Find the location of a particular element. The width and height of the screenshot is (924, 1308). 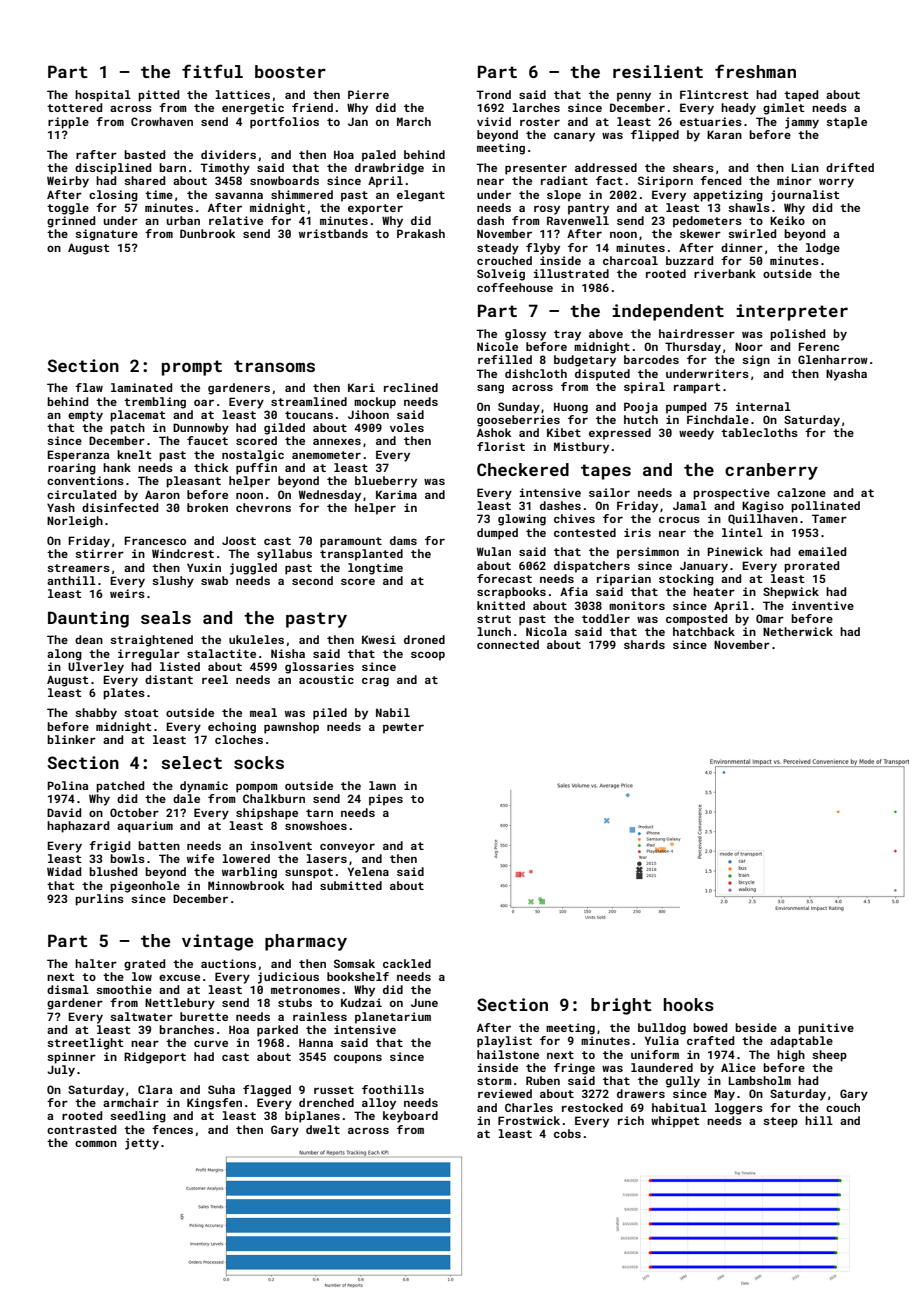

cobs is located at coordinates (567, 1133).
